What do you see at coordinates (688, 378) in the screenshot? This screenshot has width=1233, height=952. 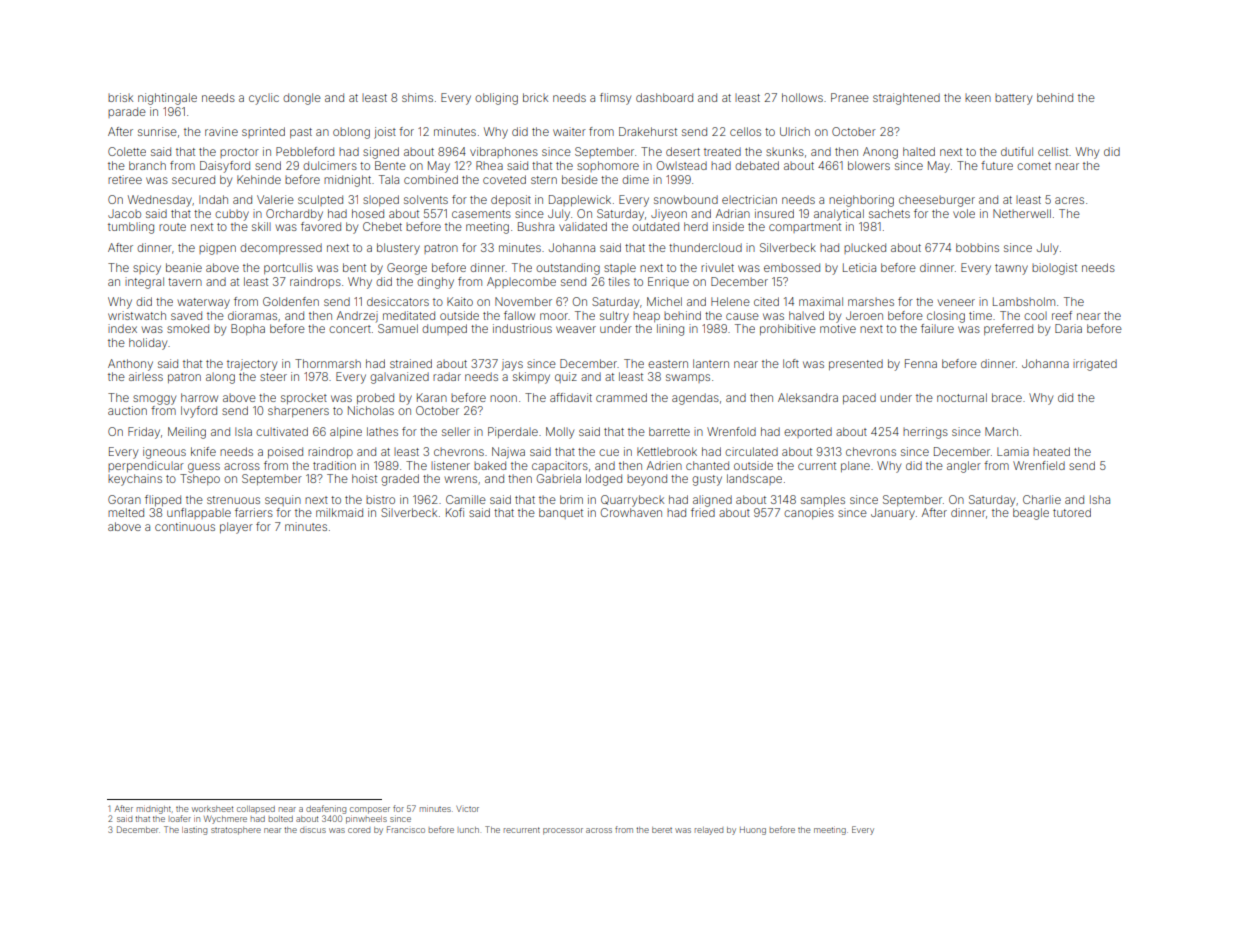 I see `swamps` at bounding box center [688, 378].
